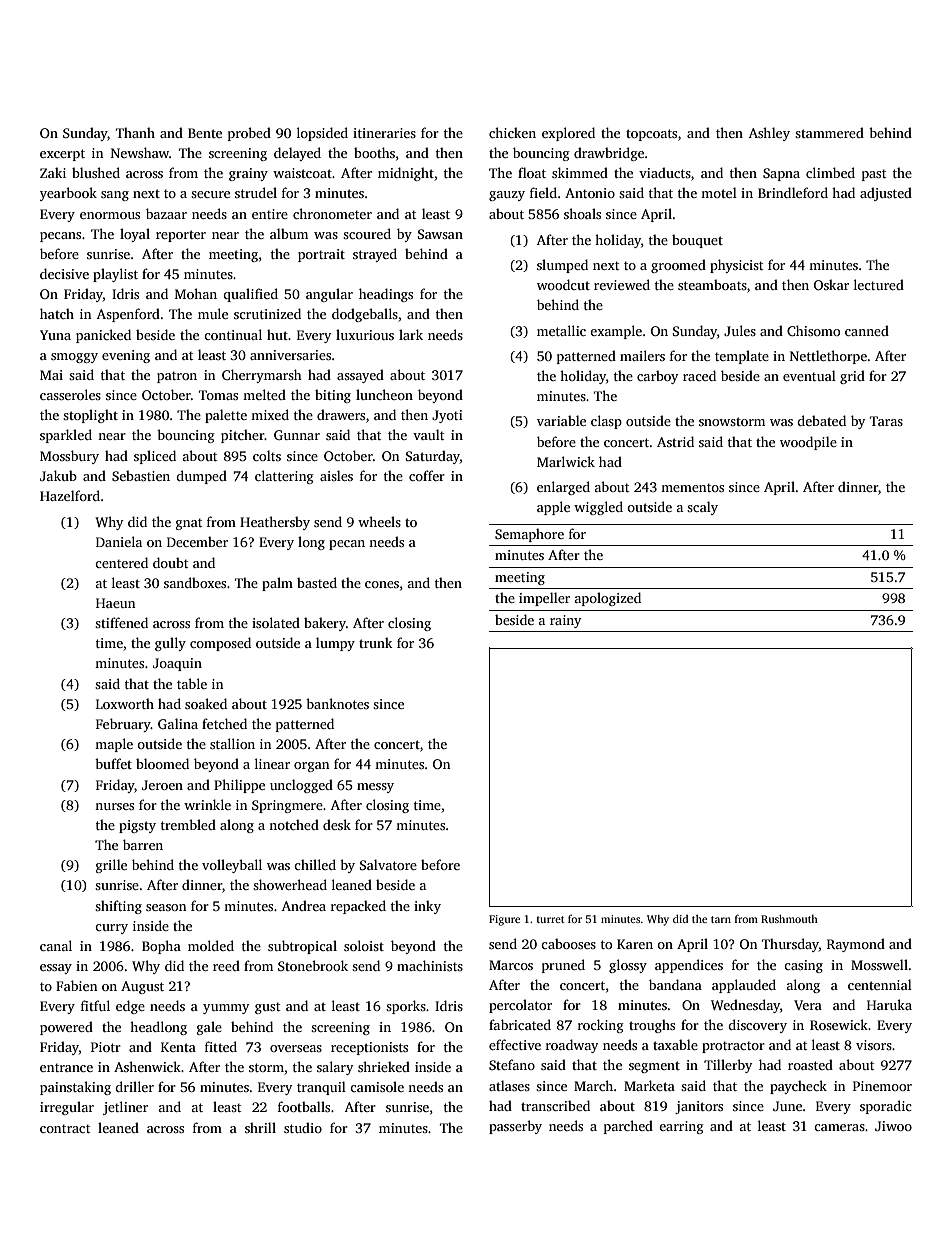 The image size is (952, 1233). Describe the element at coordinates (384, 133) in the document. I see `itineraries` at that location.
